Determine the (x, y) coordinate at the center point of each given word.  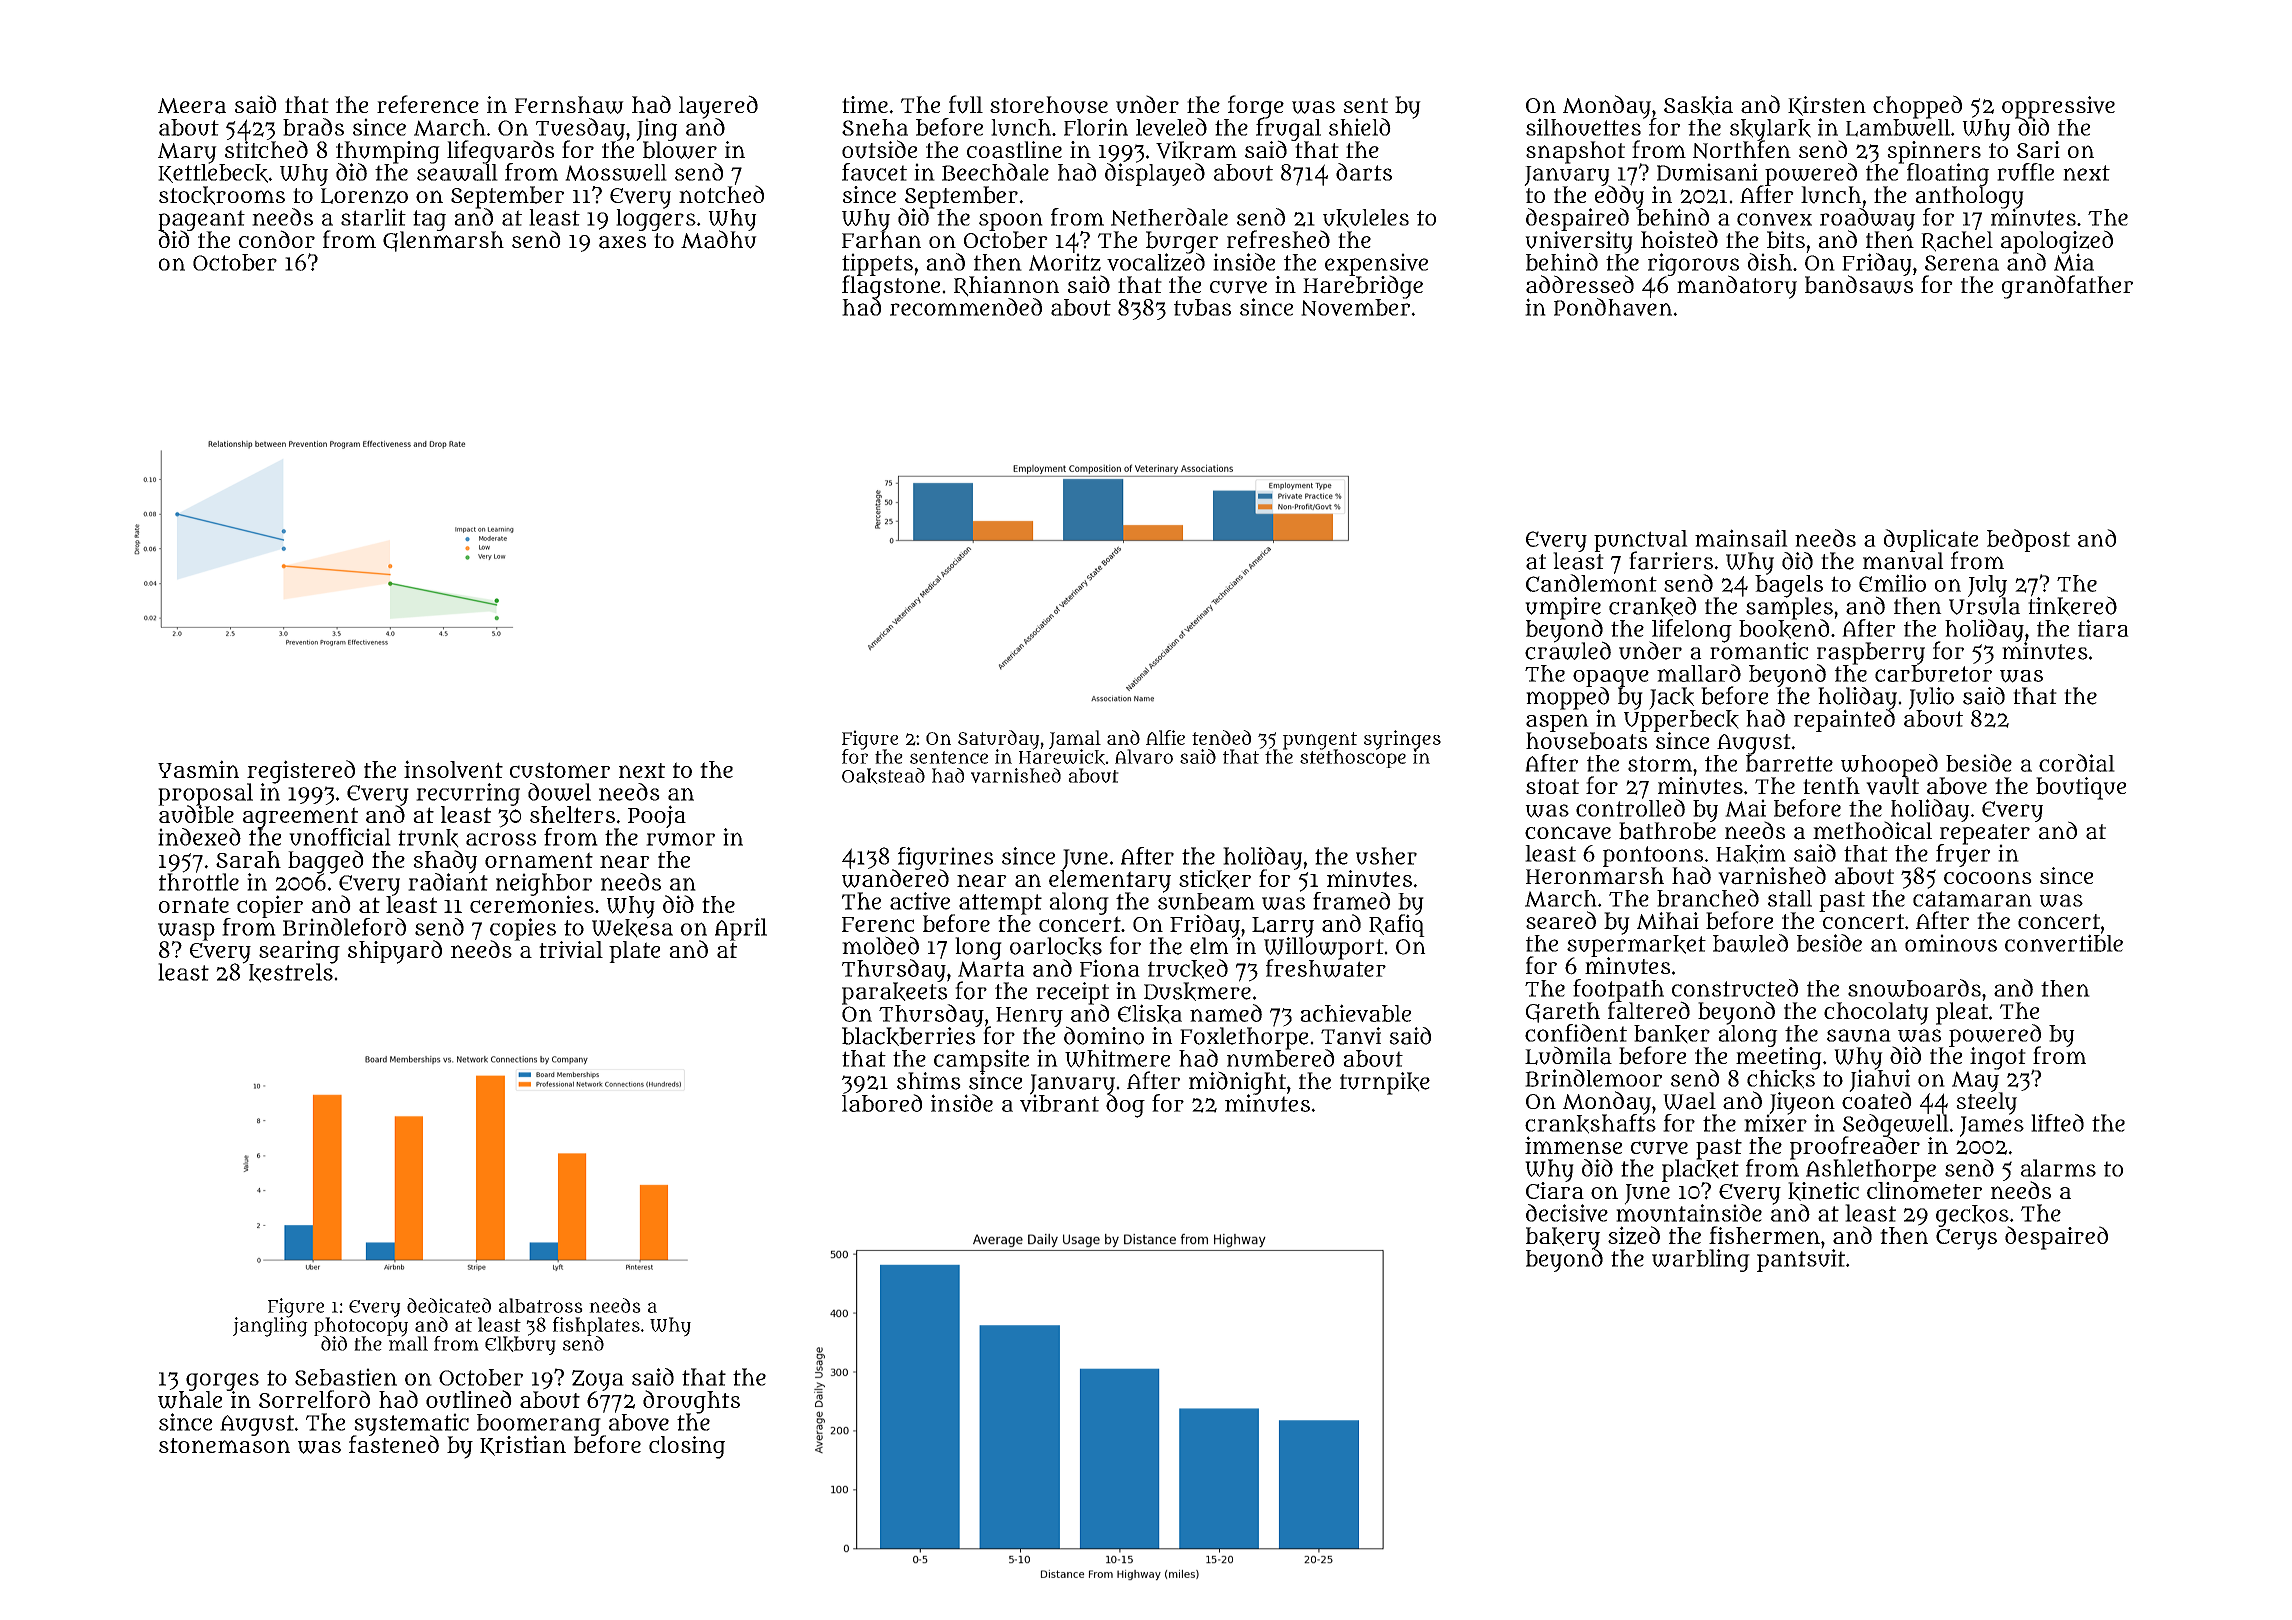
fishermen (1764, 1235)
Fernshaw (569, 105)
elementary (1110, 881)
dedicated (449, 1305)
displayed (1155, 174)
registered (301, 771)
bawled (1750, 943)
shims (929, 1081)
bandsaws (1859, 285)
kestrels (291, 973)
